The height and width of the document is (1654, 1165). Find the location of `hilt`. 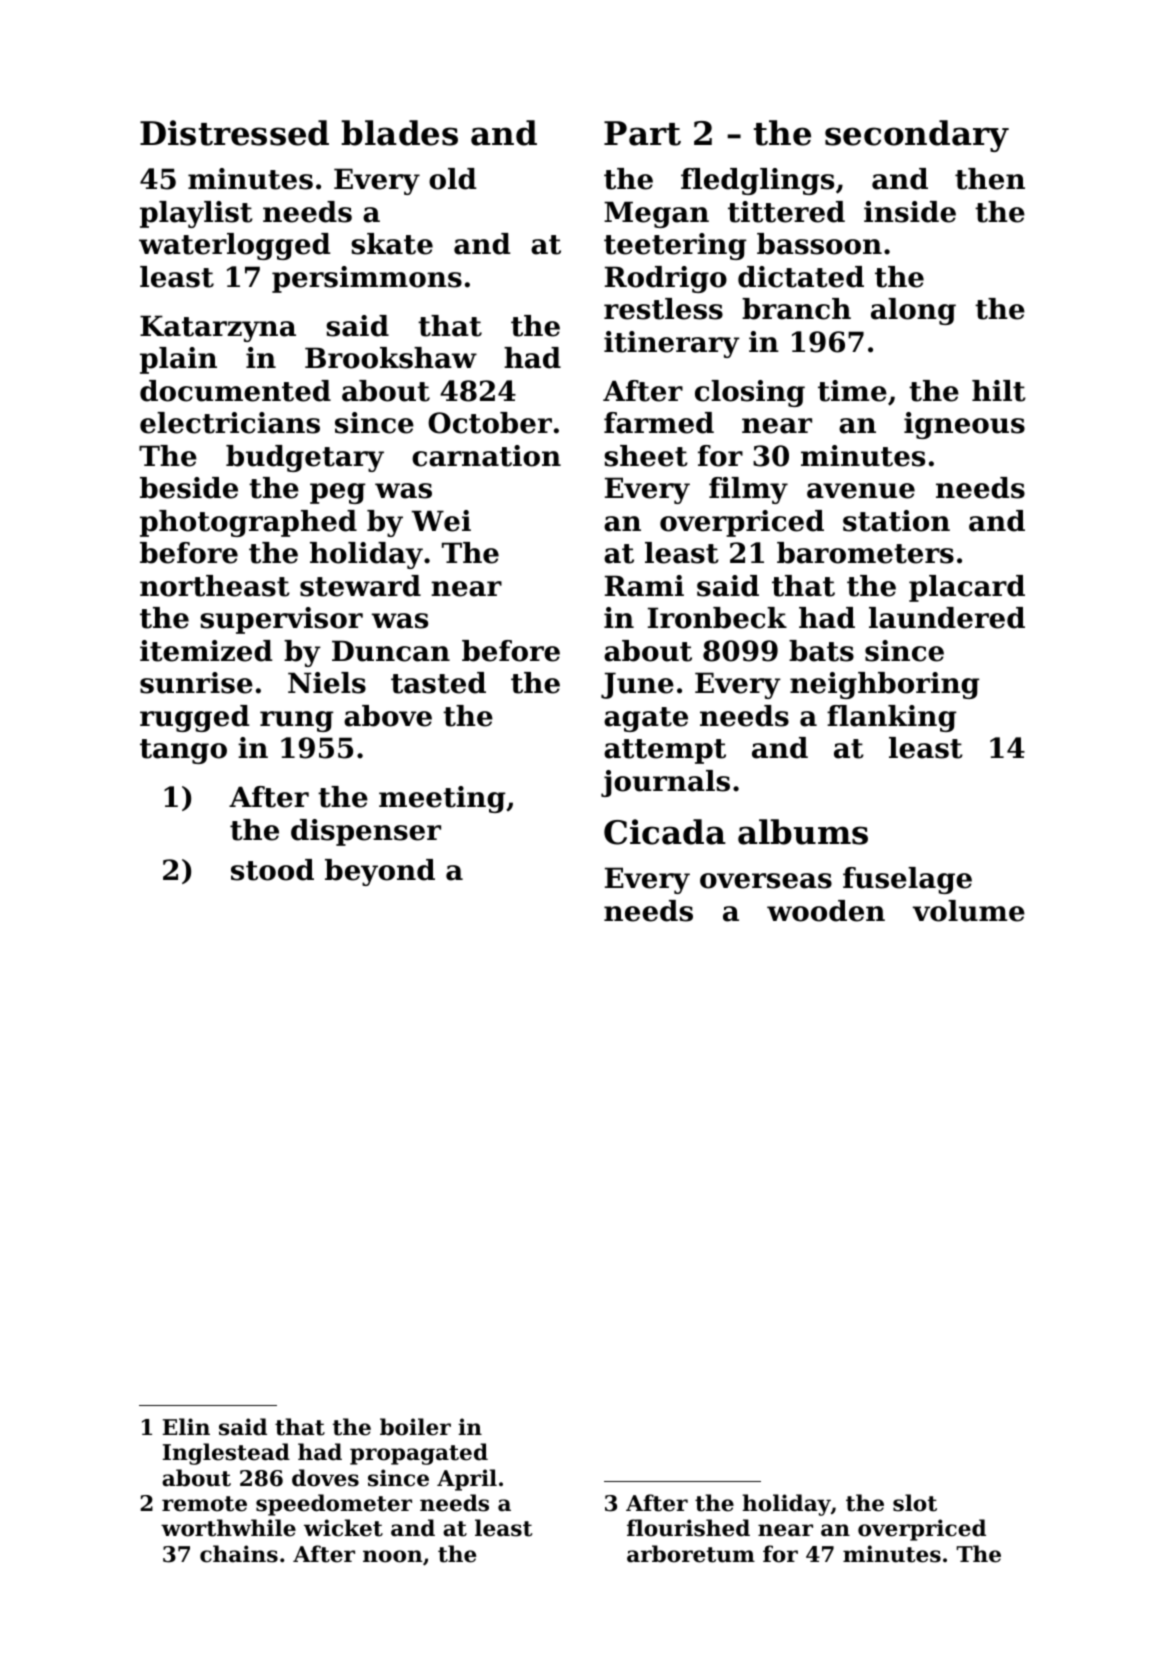

hilt is located at coordinates (999, 391).
